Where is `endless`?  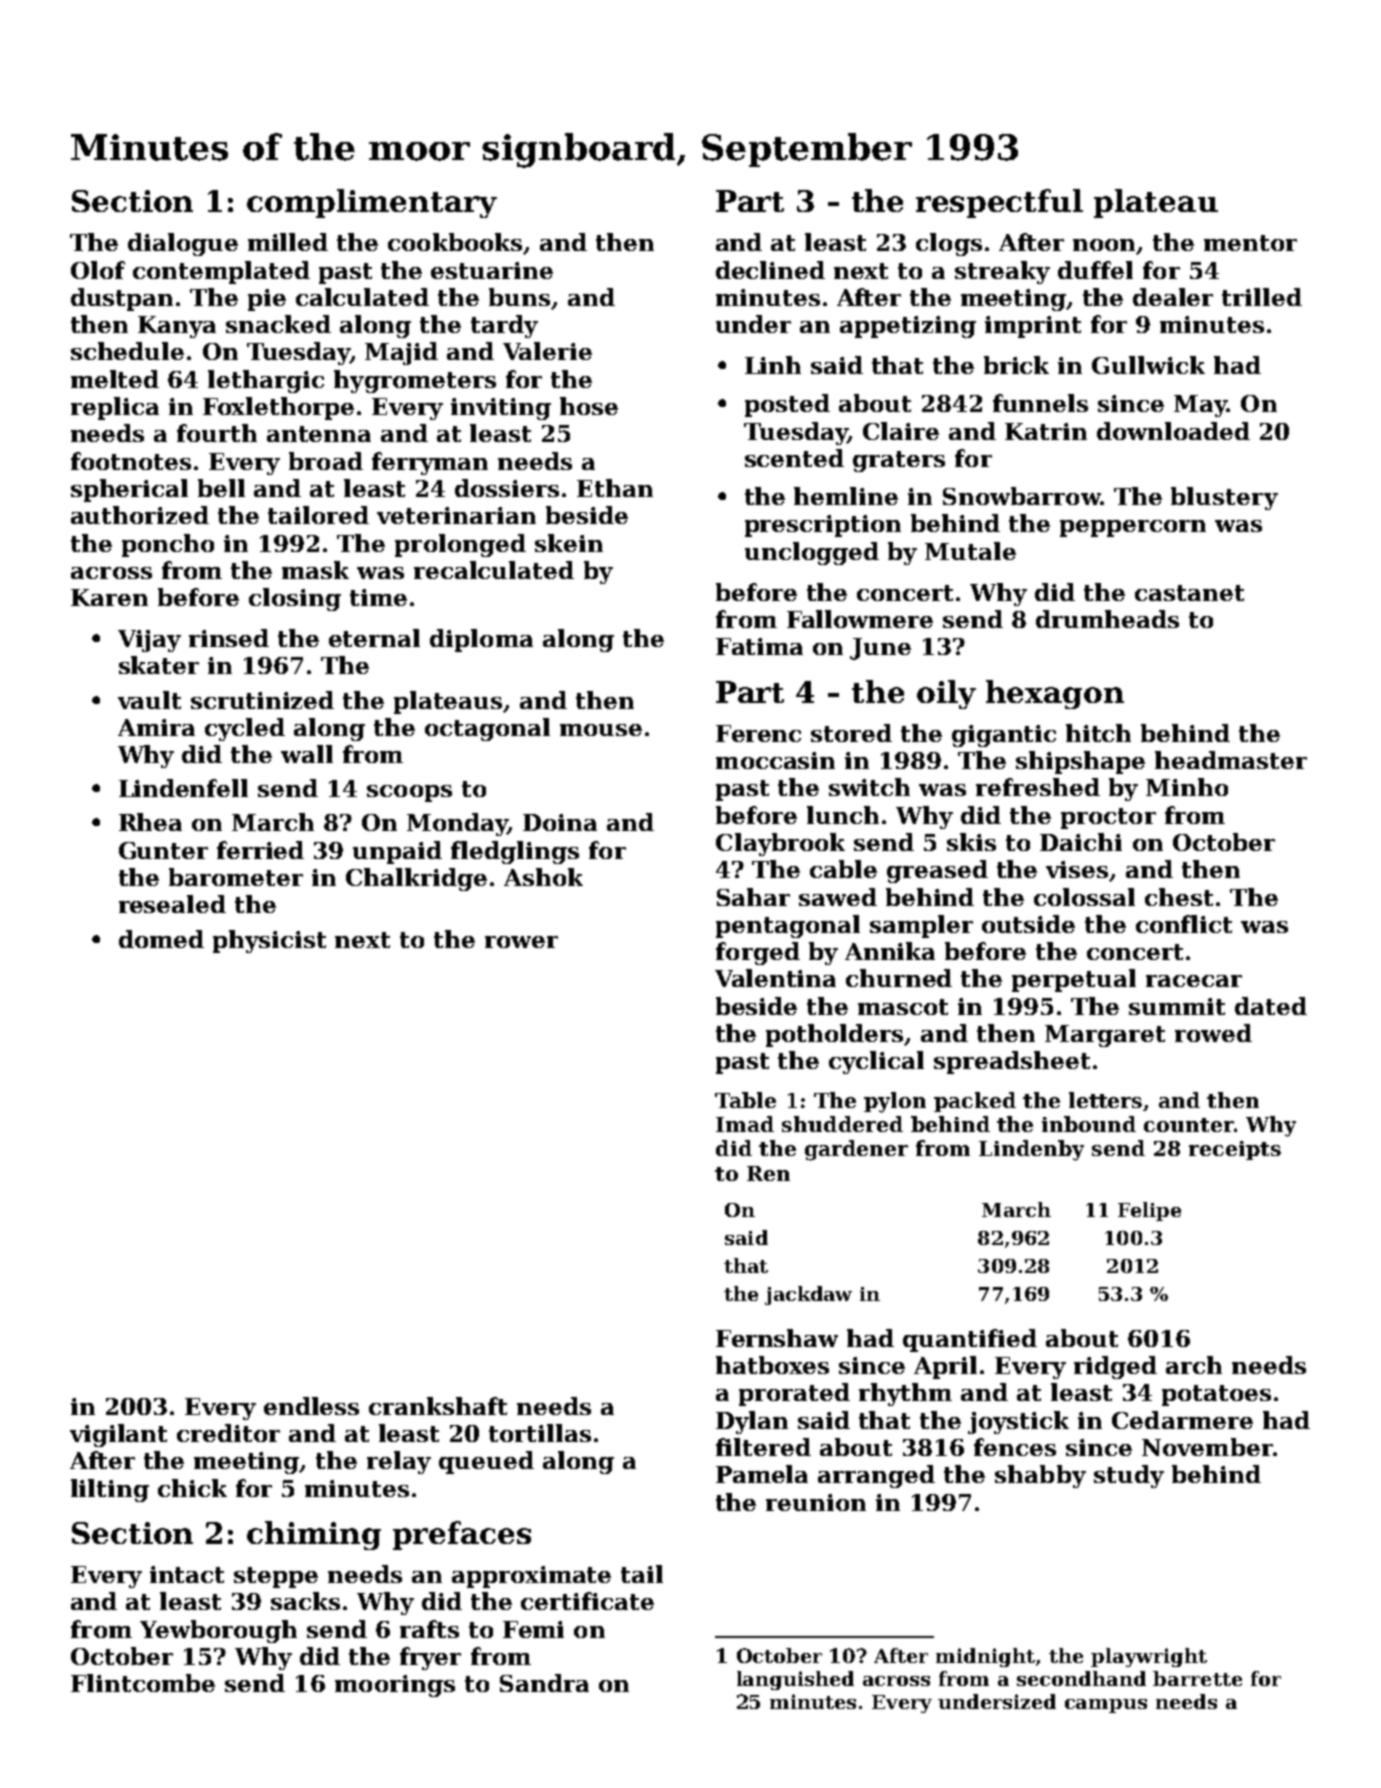 endless is located at coordinates (311, 1406).
